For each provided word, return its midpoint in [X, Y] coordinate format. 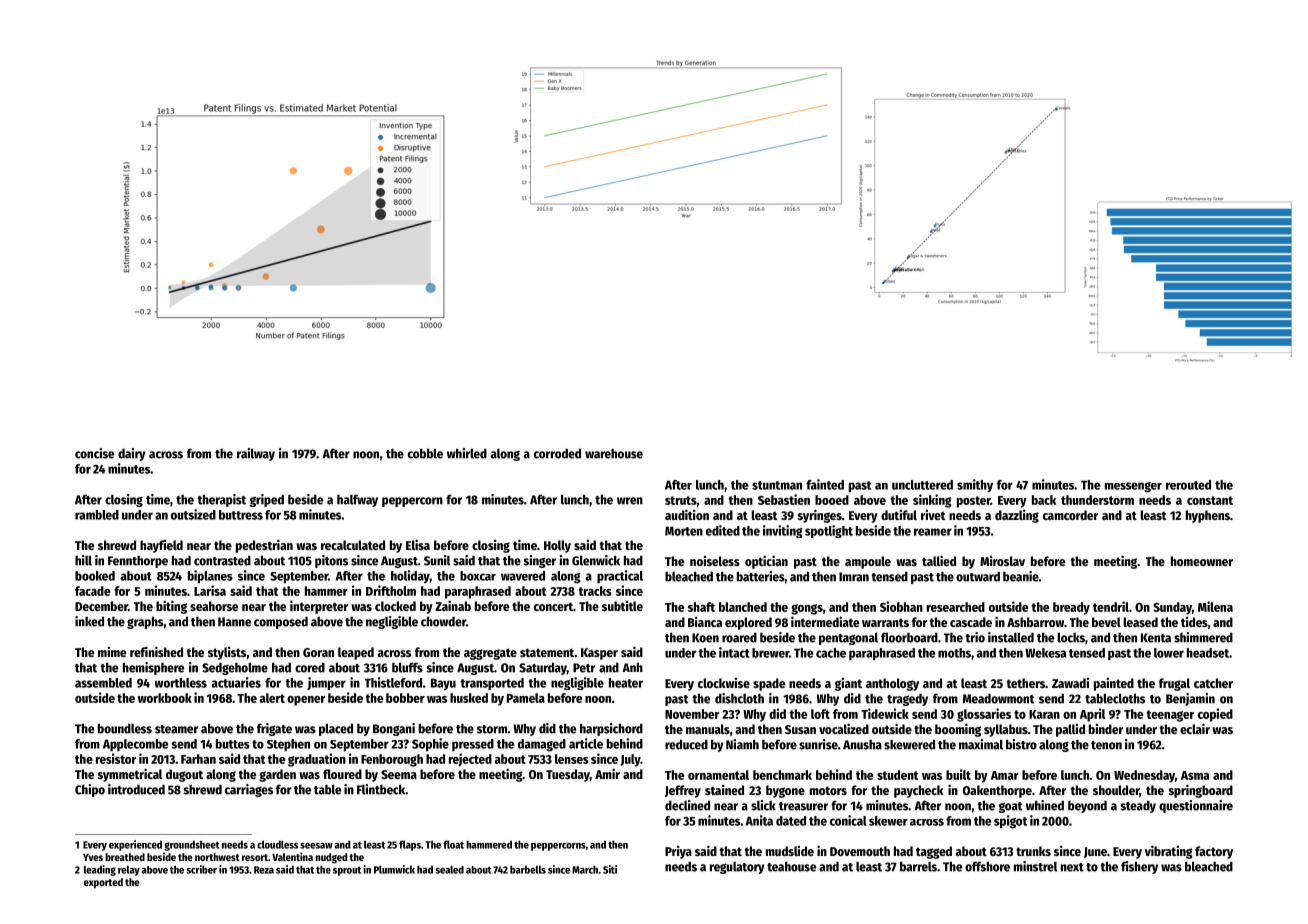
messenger [1133, 487]
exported [103, 883]
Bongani [394, 729]
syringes [820, 516]
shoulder [1116, 791]
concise [94, 453]
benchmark [782, 775]
